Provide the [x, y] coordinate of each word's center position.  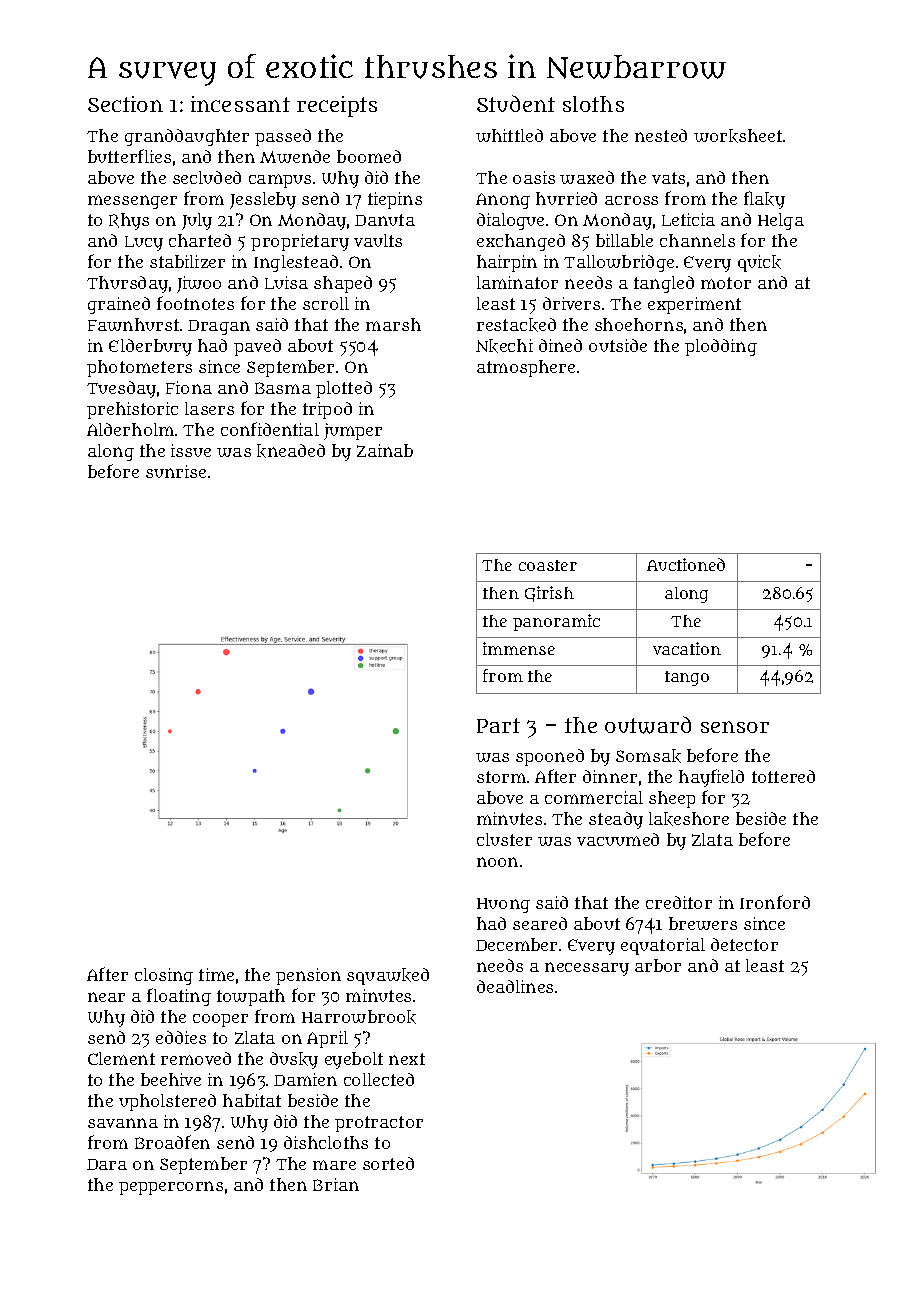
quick [759, 263]
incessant [240, 104]
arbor [658, 965]
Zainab [385, 450]
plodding [721, 347]
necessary [587, 969]
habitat [252, 1100]
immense [519, 648]
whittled [509, 135]
